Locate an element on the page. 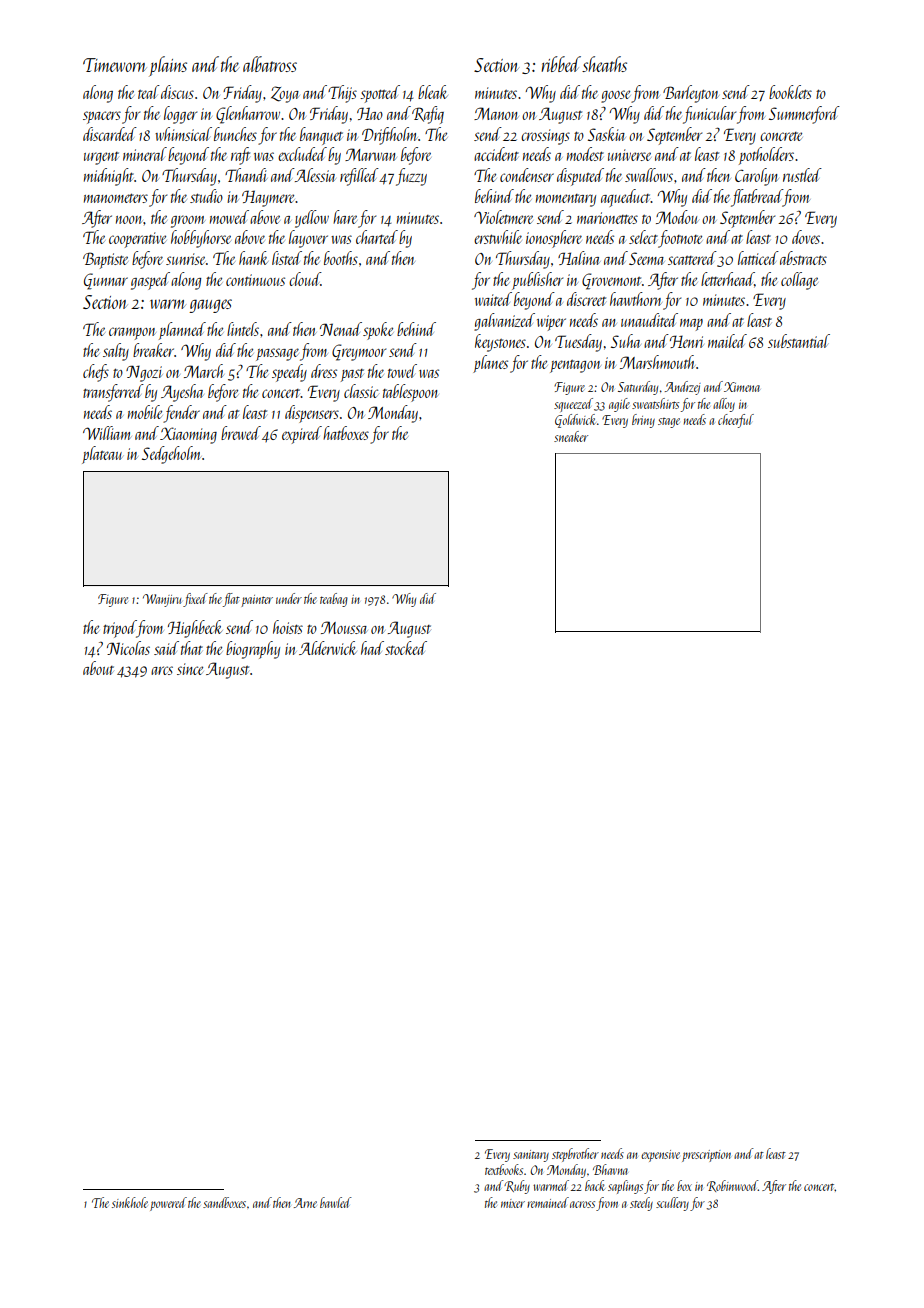  Sedgeholm is located at coordinates (171, 455).
